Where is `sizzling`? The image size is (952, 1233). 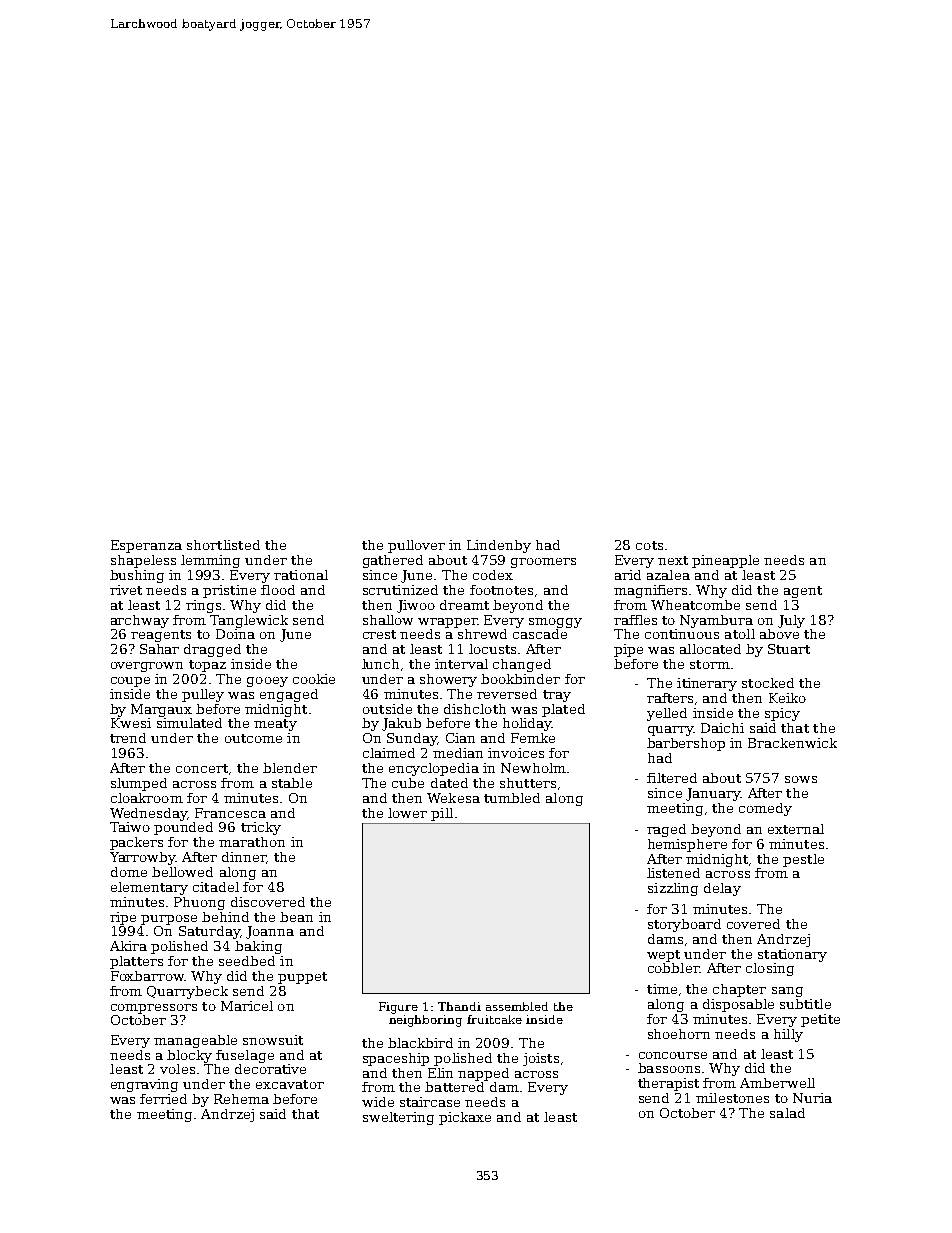
sizzling is located at coordinates (673, 889).
